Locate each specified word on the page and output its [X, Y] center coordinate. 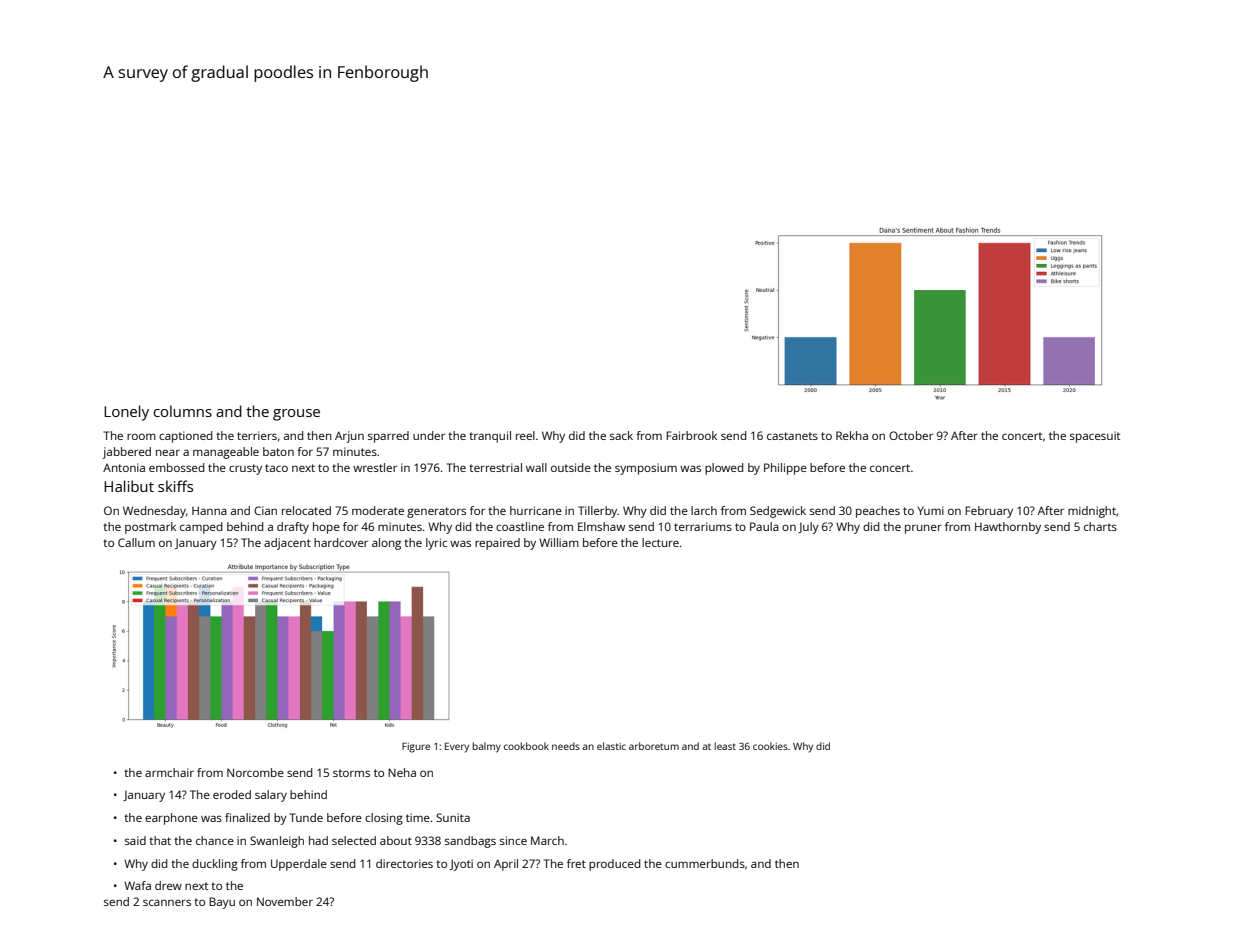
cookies [770, 746]
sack [621, 435]
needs [566, 746]
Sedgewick [778, 512]
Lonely [126, 413]
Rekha [852, 435]
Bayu [222, 903]
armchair [169, 772]
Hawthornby [1008, 528]
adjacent [287, 544]
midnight [1092, 512]
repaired [497, 544]
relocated [306, 510]
